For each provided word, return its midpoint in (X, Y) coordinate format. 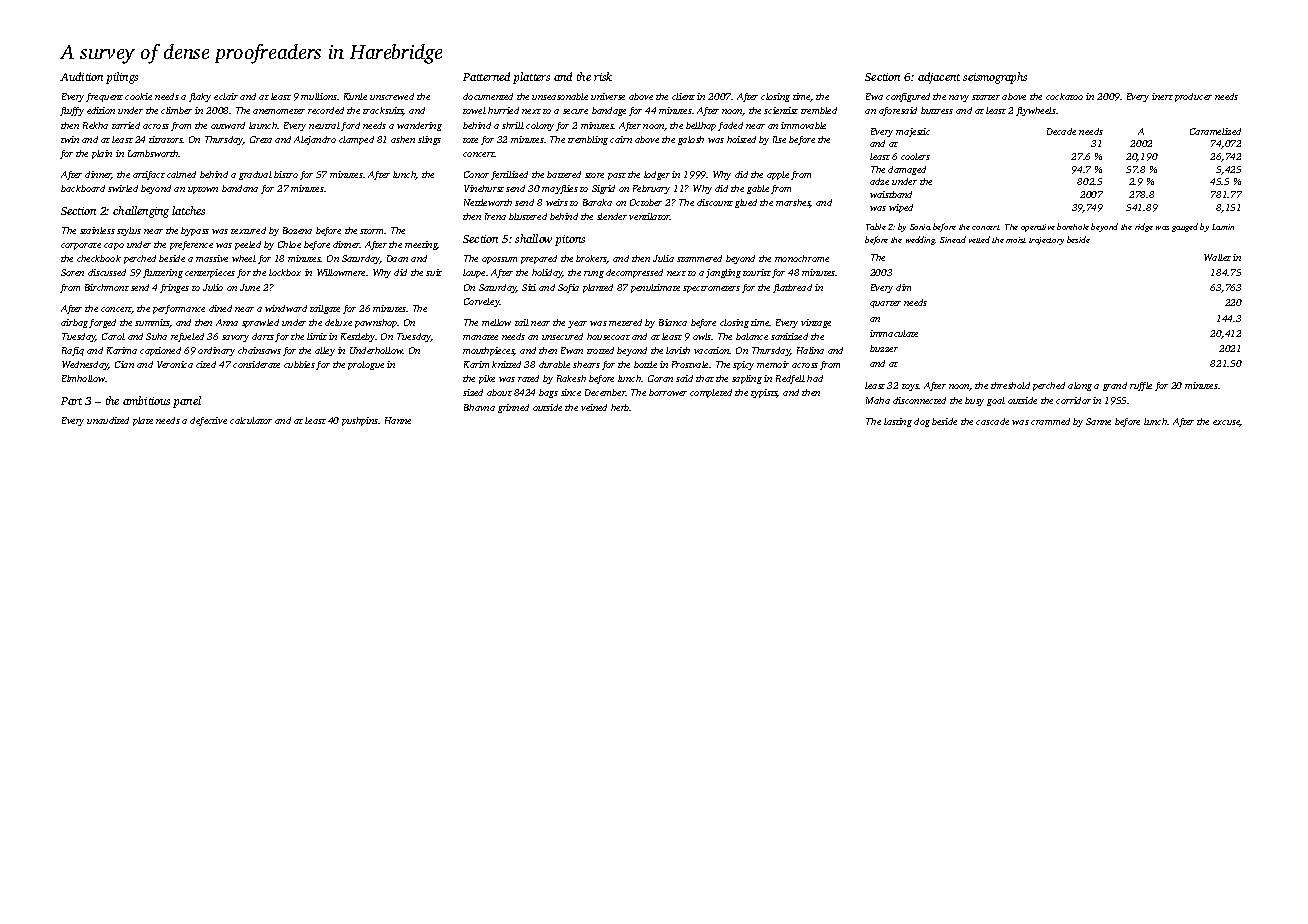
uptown (203, 190)
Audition (81, 76)
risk (603, 76)
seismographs (995, 78)
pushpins (360, 421)
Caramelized (1215, 131)
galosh (691, 140)
